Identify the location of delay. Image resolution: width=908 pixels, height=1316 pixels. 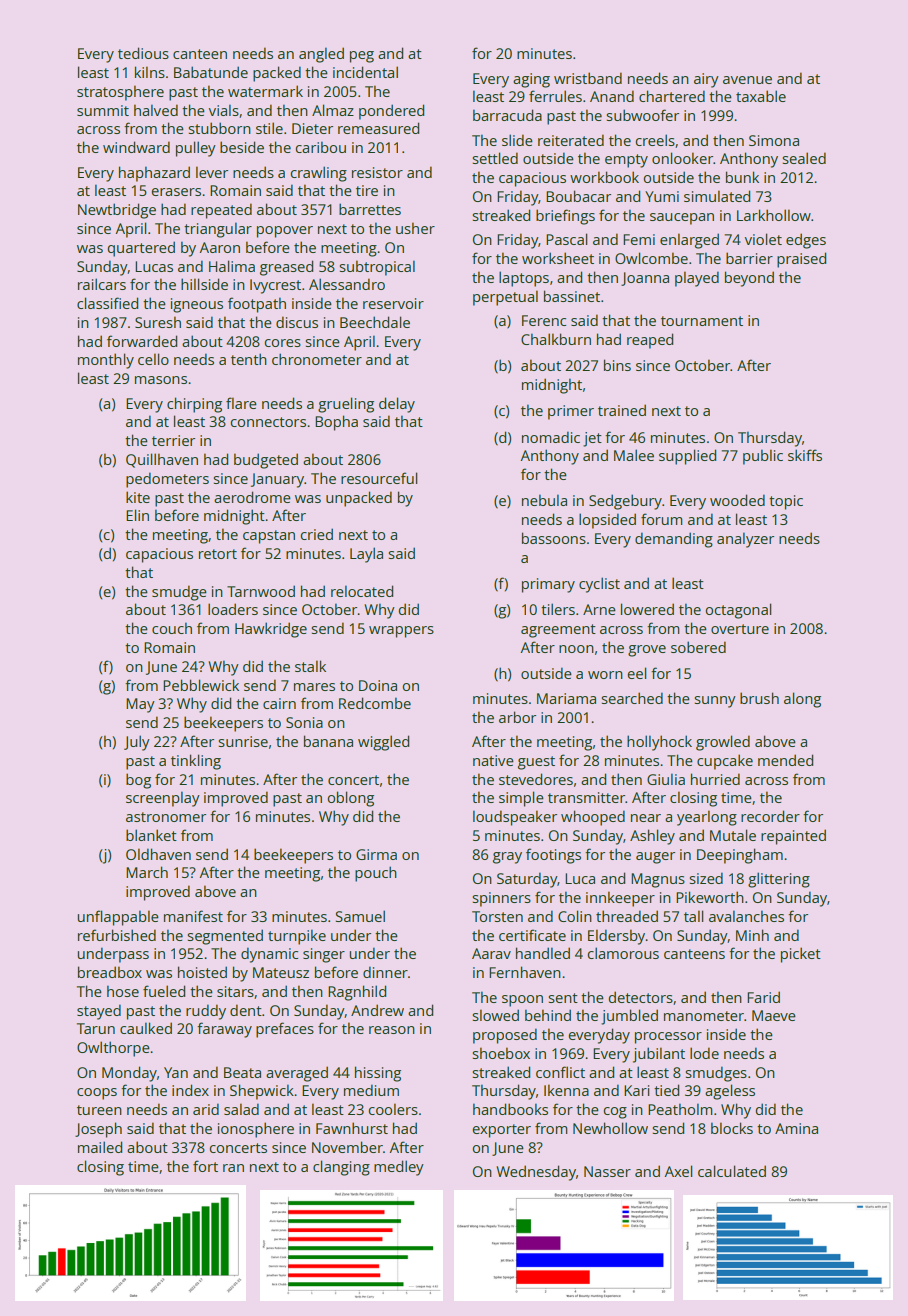
(397, 405).
